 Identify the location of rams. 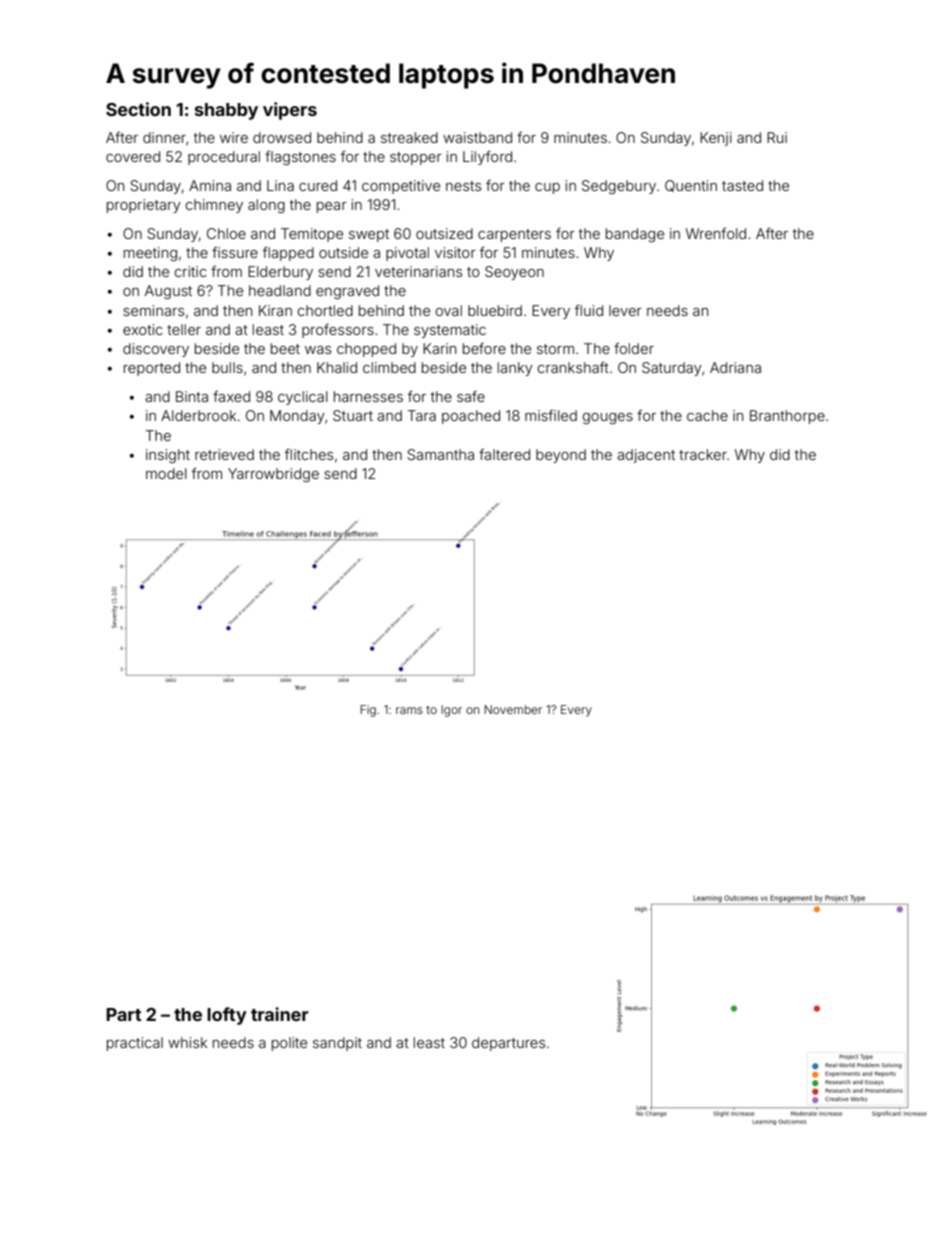
(409, 710).
